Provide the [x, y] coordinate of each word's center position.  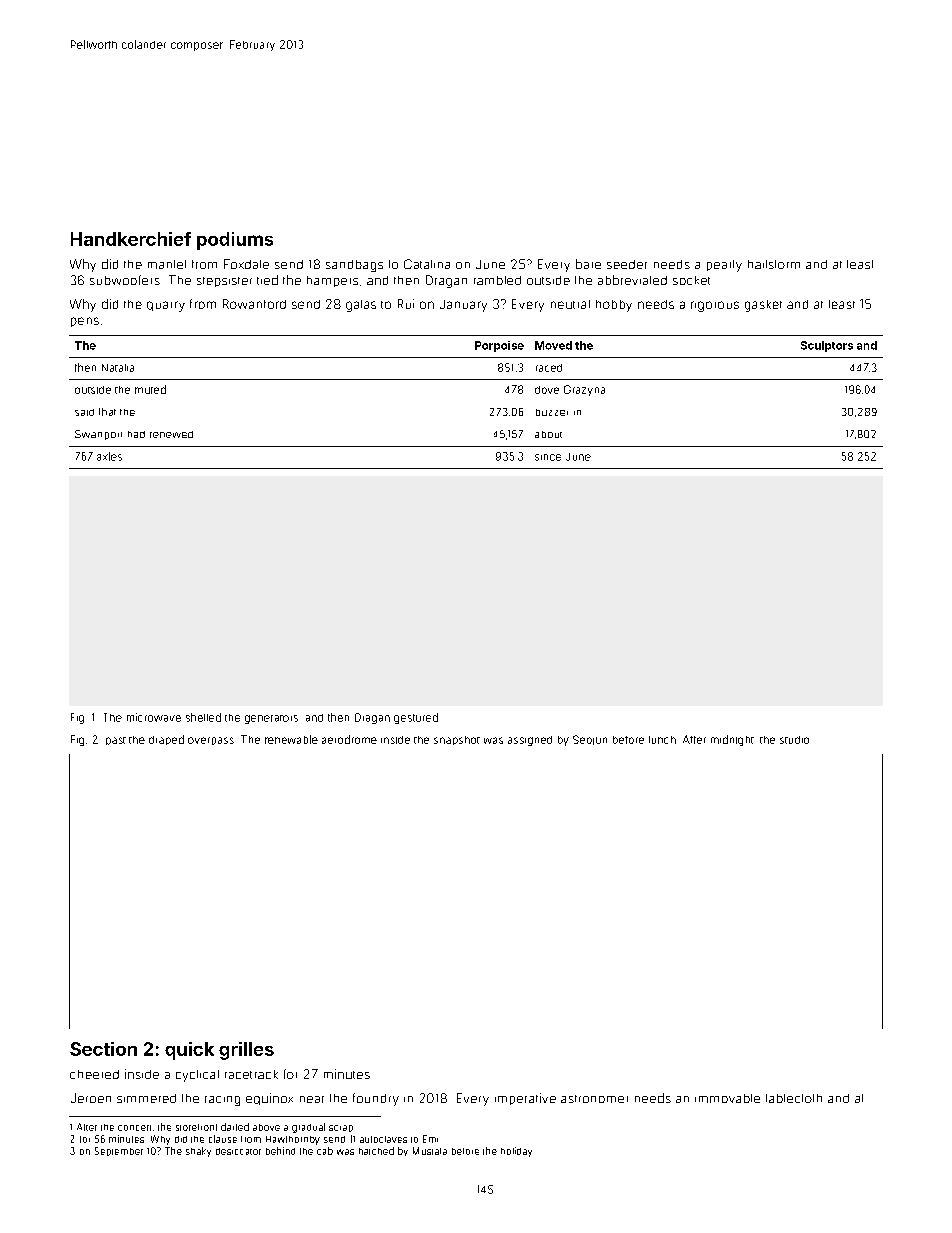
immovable [727, 1098]
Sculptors [827, 346]
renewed [171, 434]
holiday [516, 1152]
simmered [146, 1098]
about [548, 434]
